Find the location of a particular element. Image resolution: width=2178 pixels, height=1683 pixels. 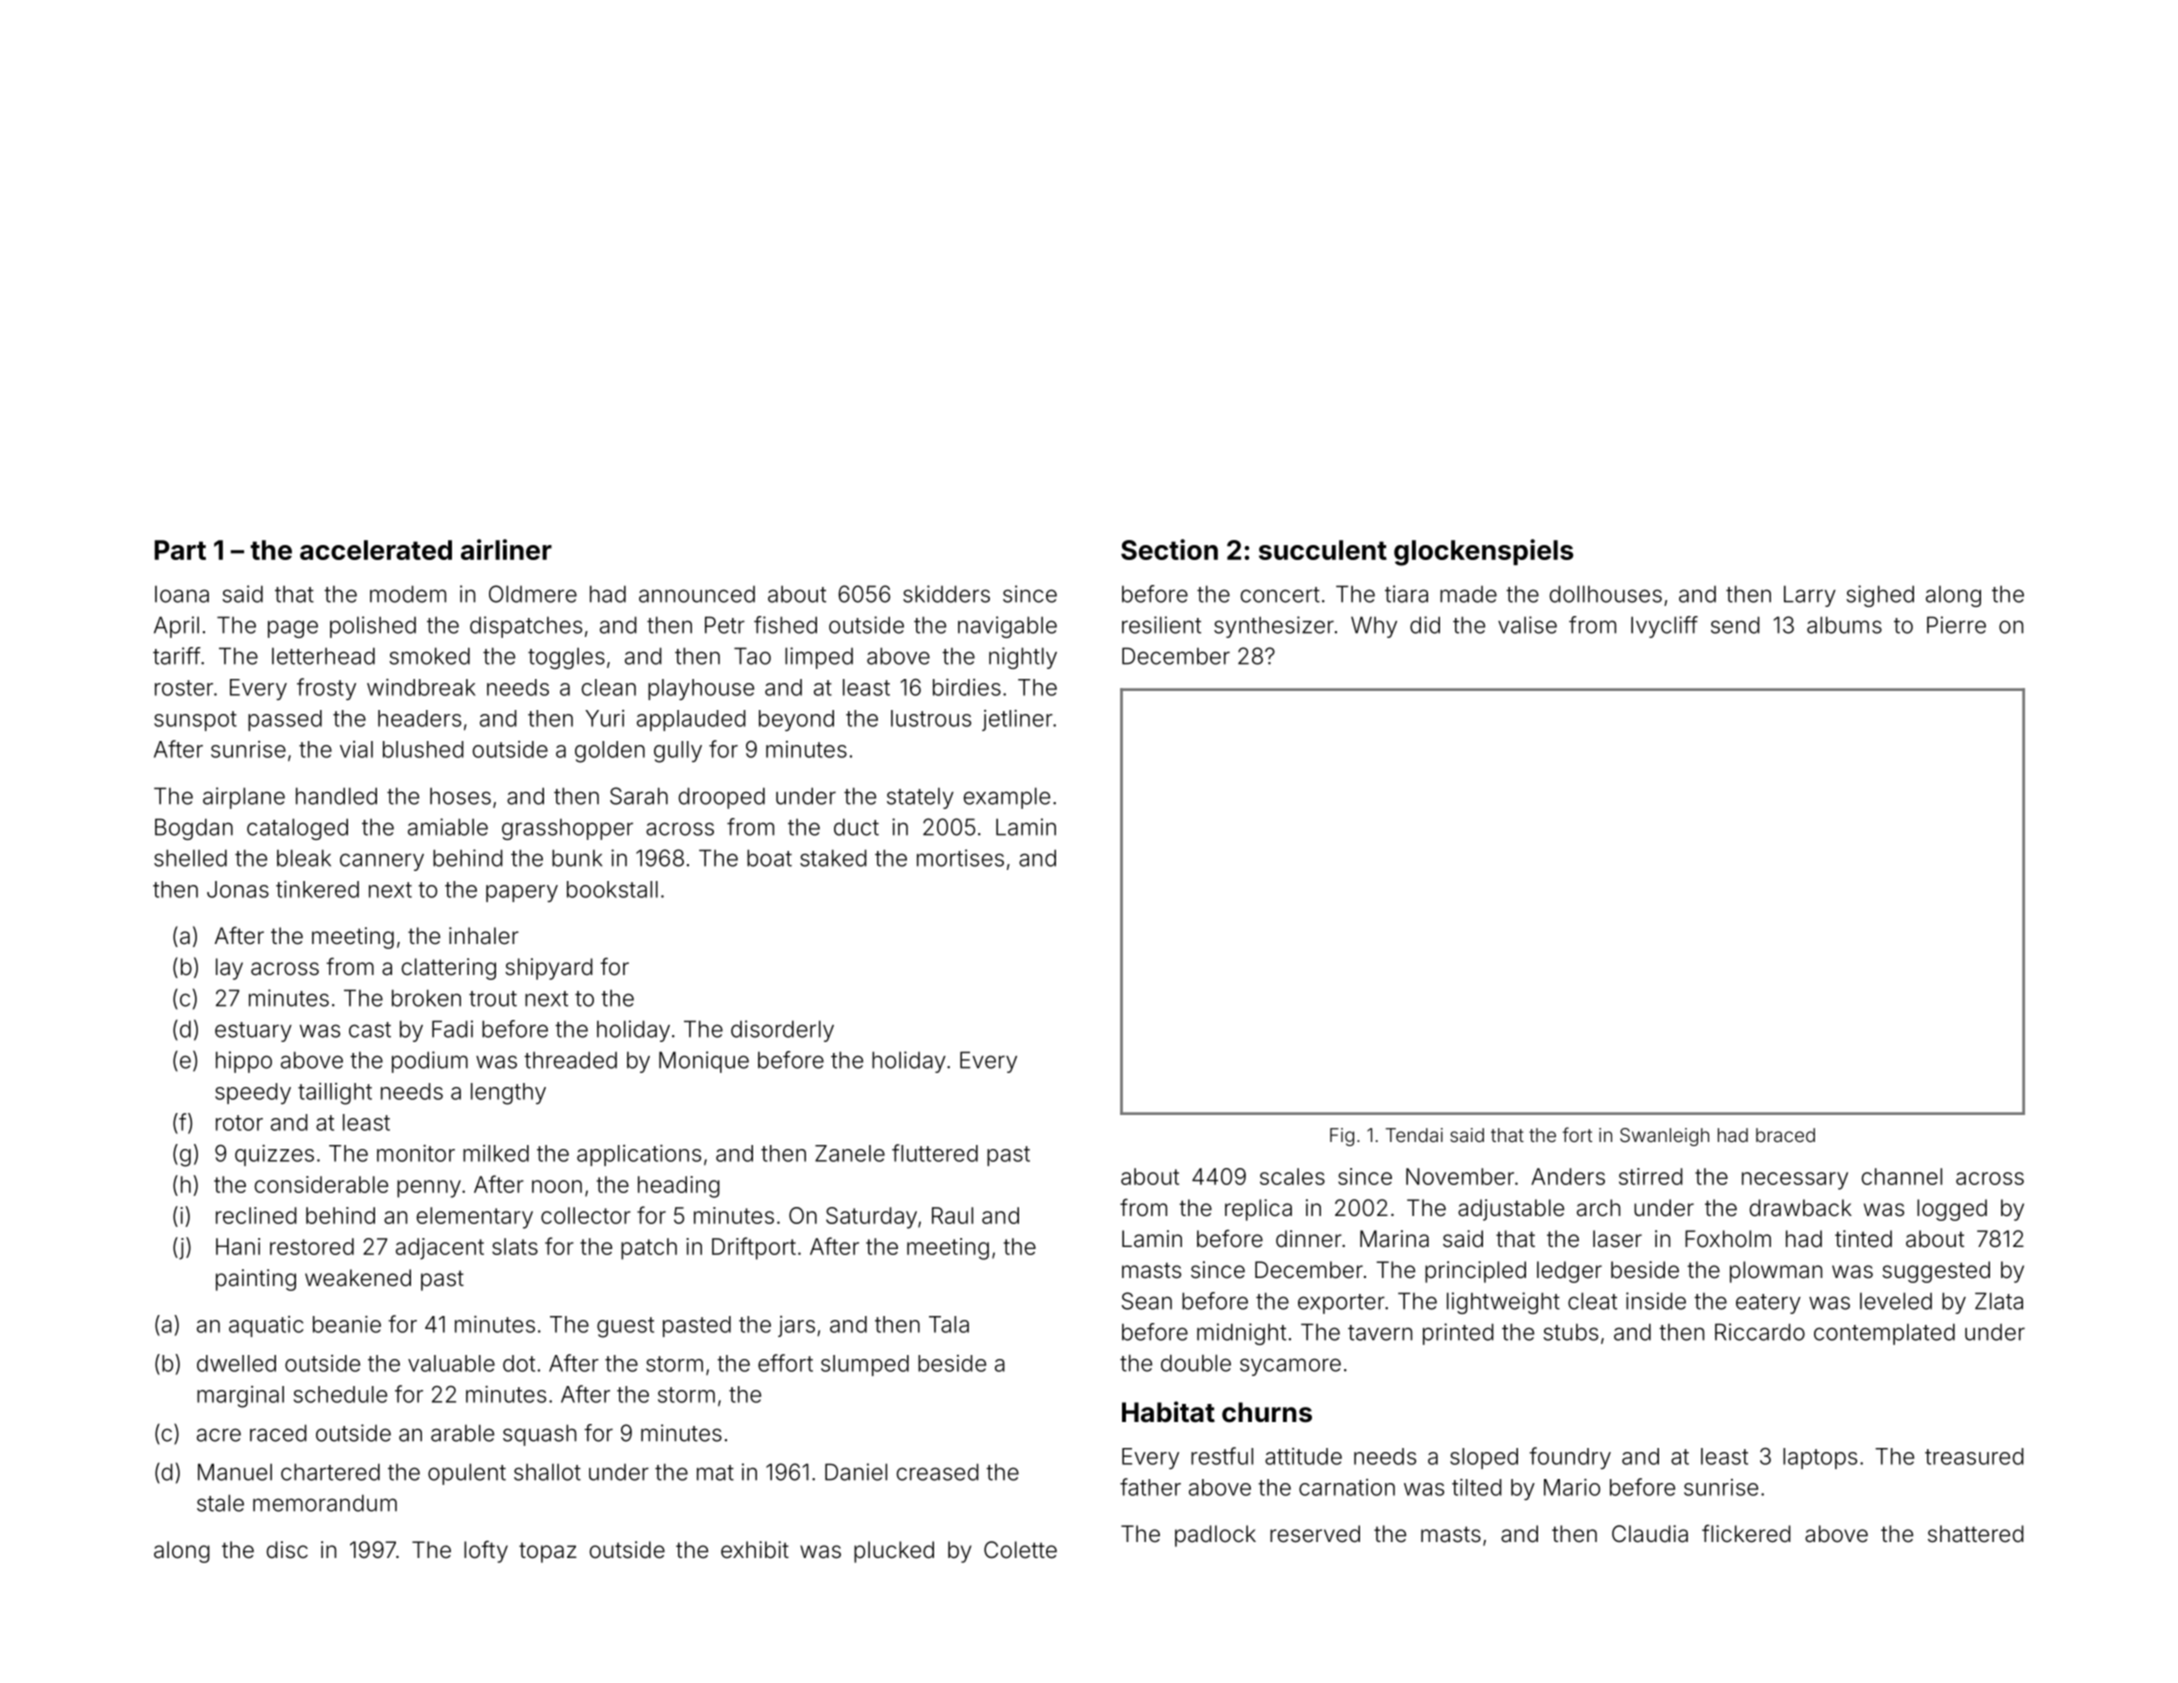

succulent is located at coordinates (1323, 550).
